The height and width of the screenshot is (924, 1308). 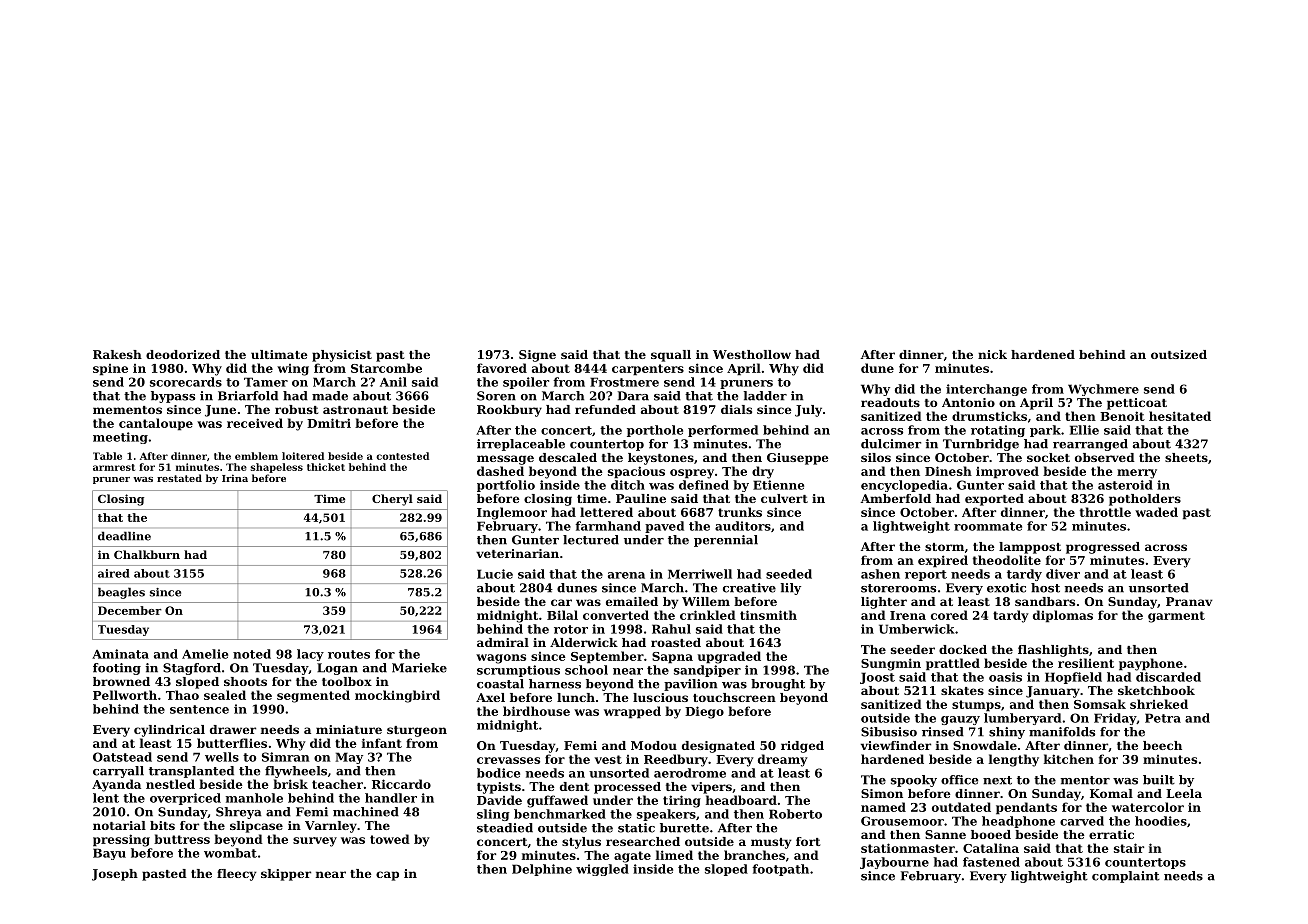 What do you see at coordinates (780, 870) in the screenshot?
I see `footpath` at bounding box center [780, 870].
